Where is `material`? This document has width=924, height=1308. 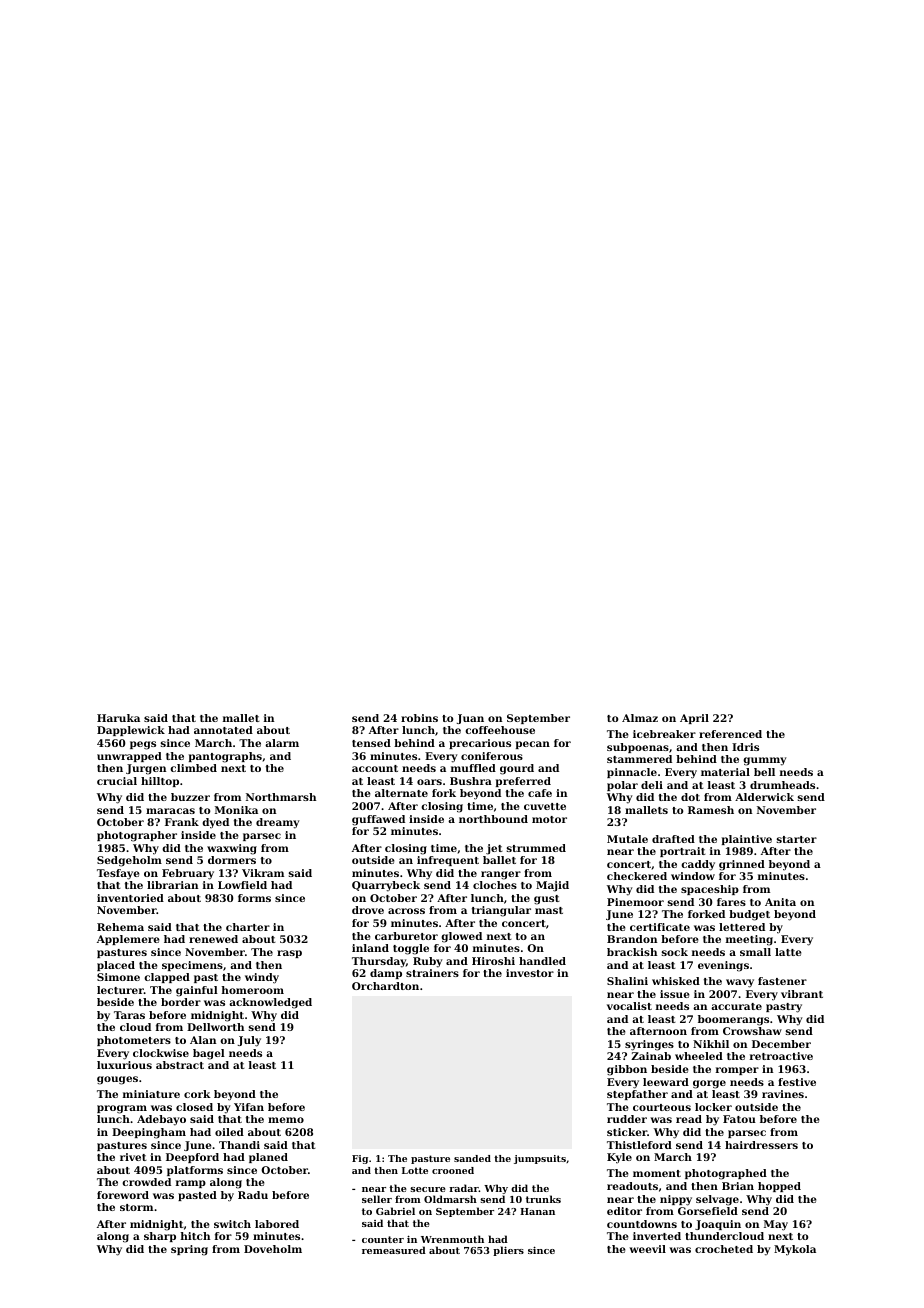
material is located at coordinates (725, 772).
